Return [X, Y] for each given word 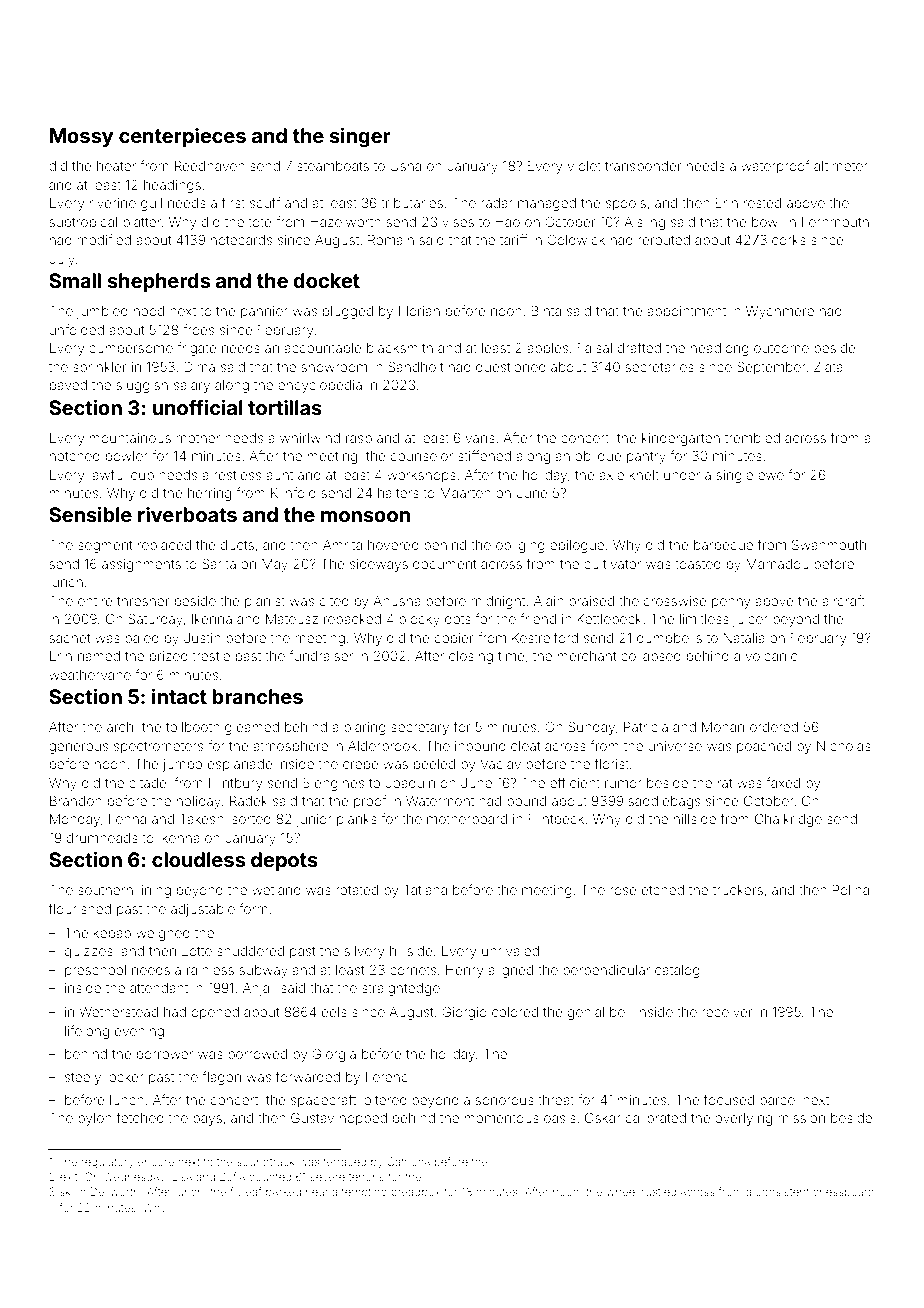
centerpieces [182, 137]
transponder [643, 167]
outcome [781, 348]
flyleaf [246, 1193]
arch [120, 727]
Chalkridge [788, 820]
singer [360, 137]
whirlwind [310, 438]
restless [237, 475]
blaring [365, 728]
